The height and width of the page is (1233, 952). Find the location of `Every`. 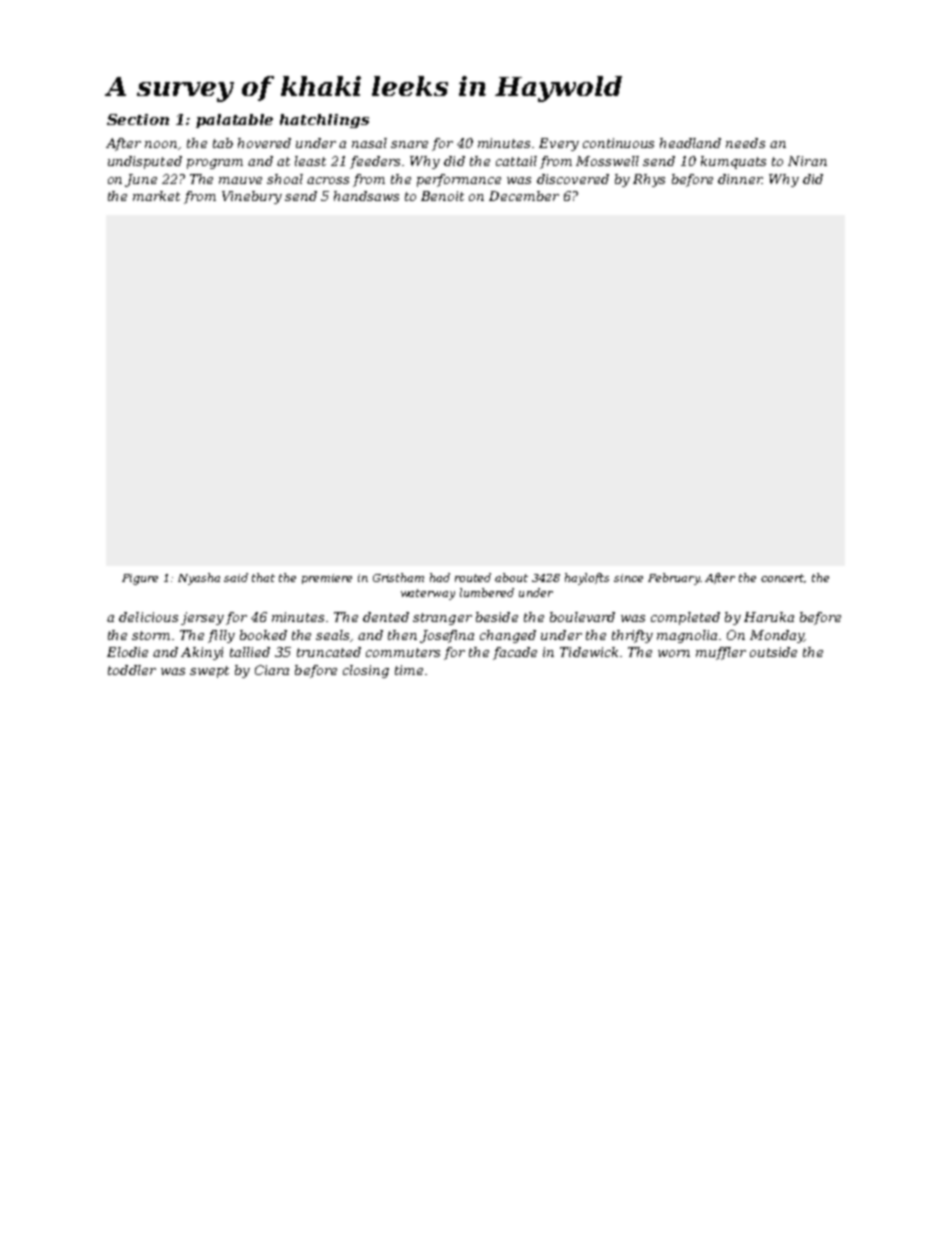

Every is located at coordinates (559, 144).
